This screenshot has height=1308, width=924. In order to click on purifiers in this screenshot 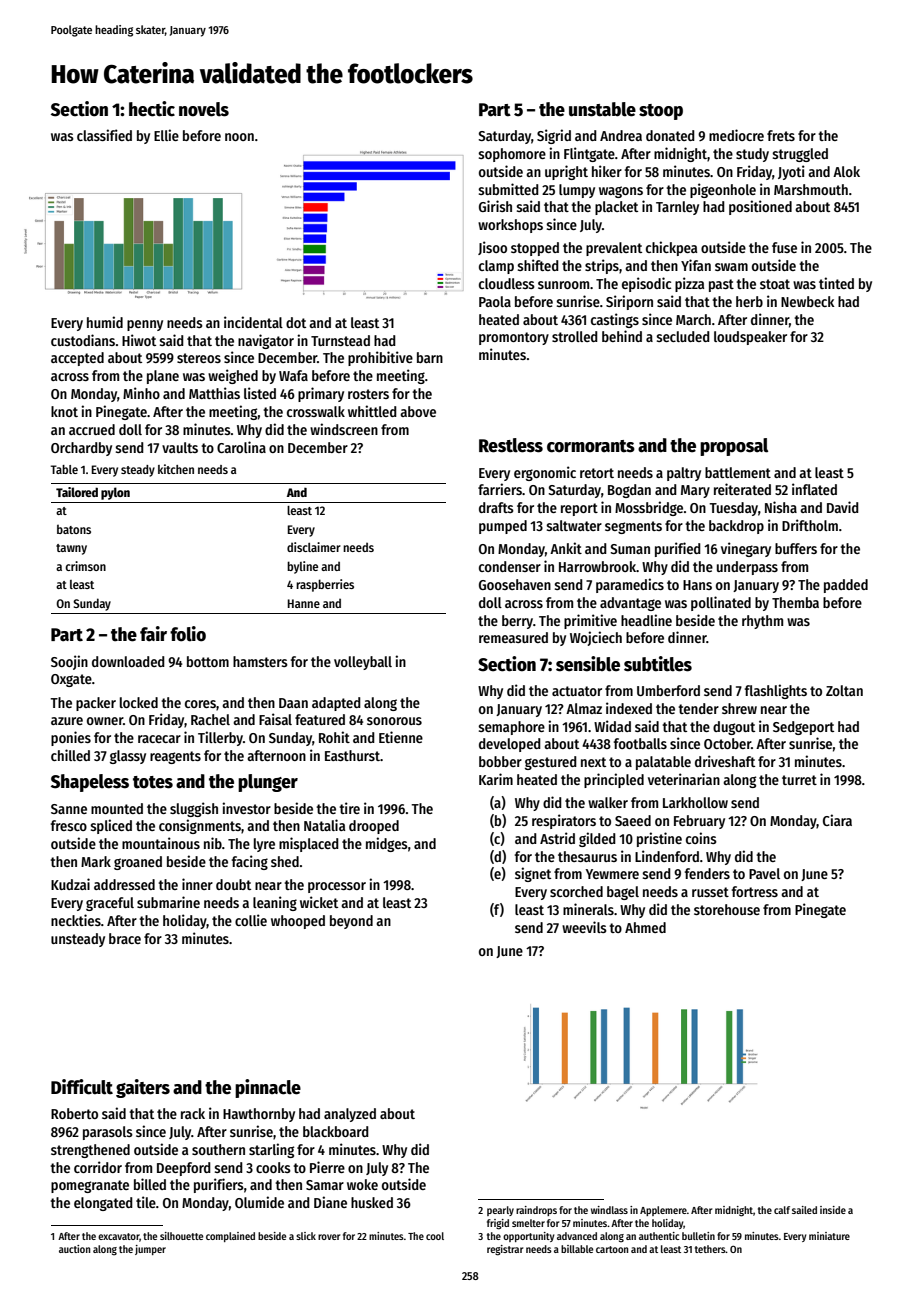, I will do `click(219, 1185)`.
